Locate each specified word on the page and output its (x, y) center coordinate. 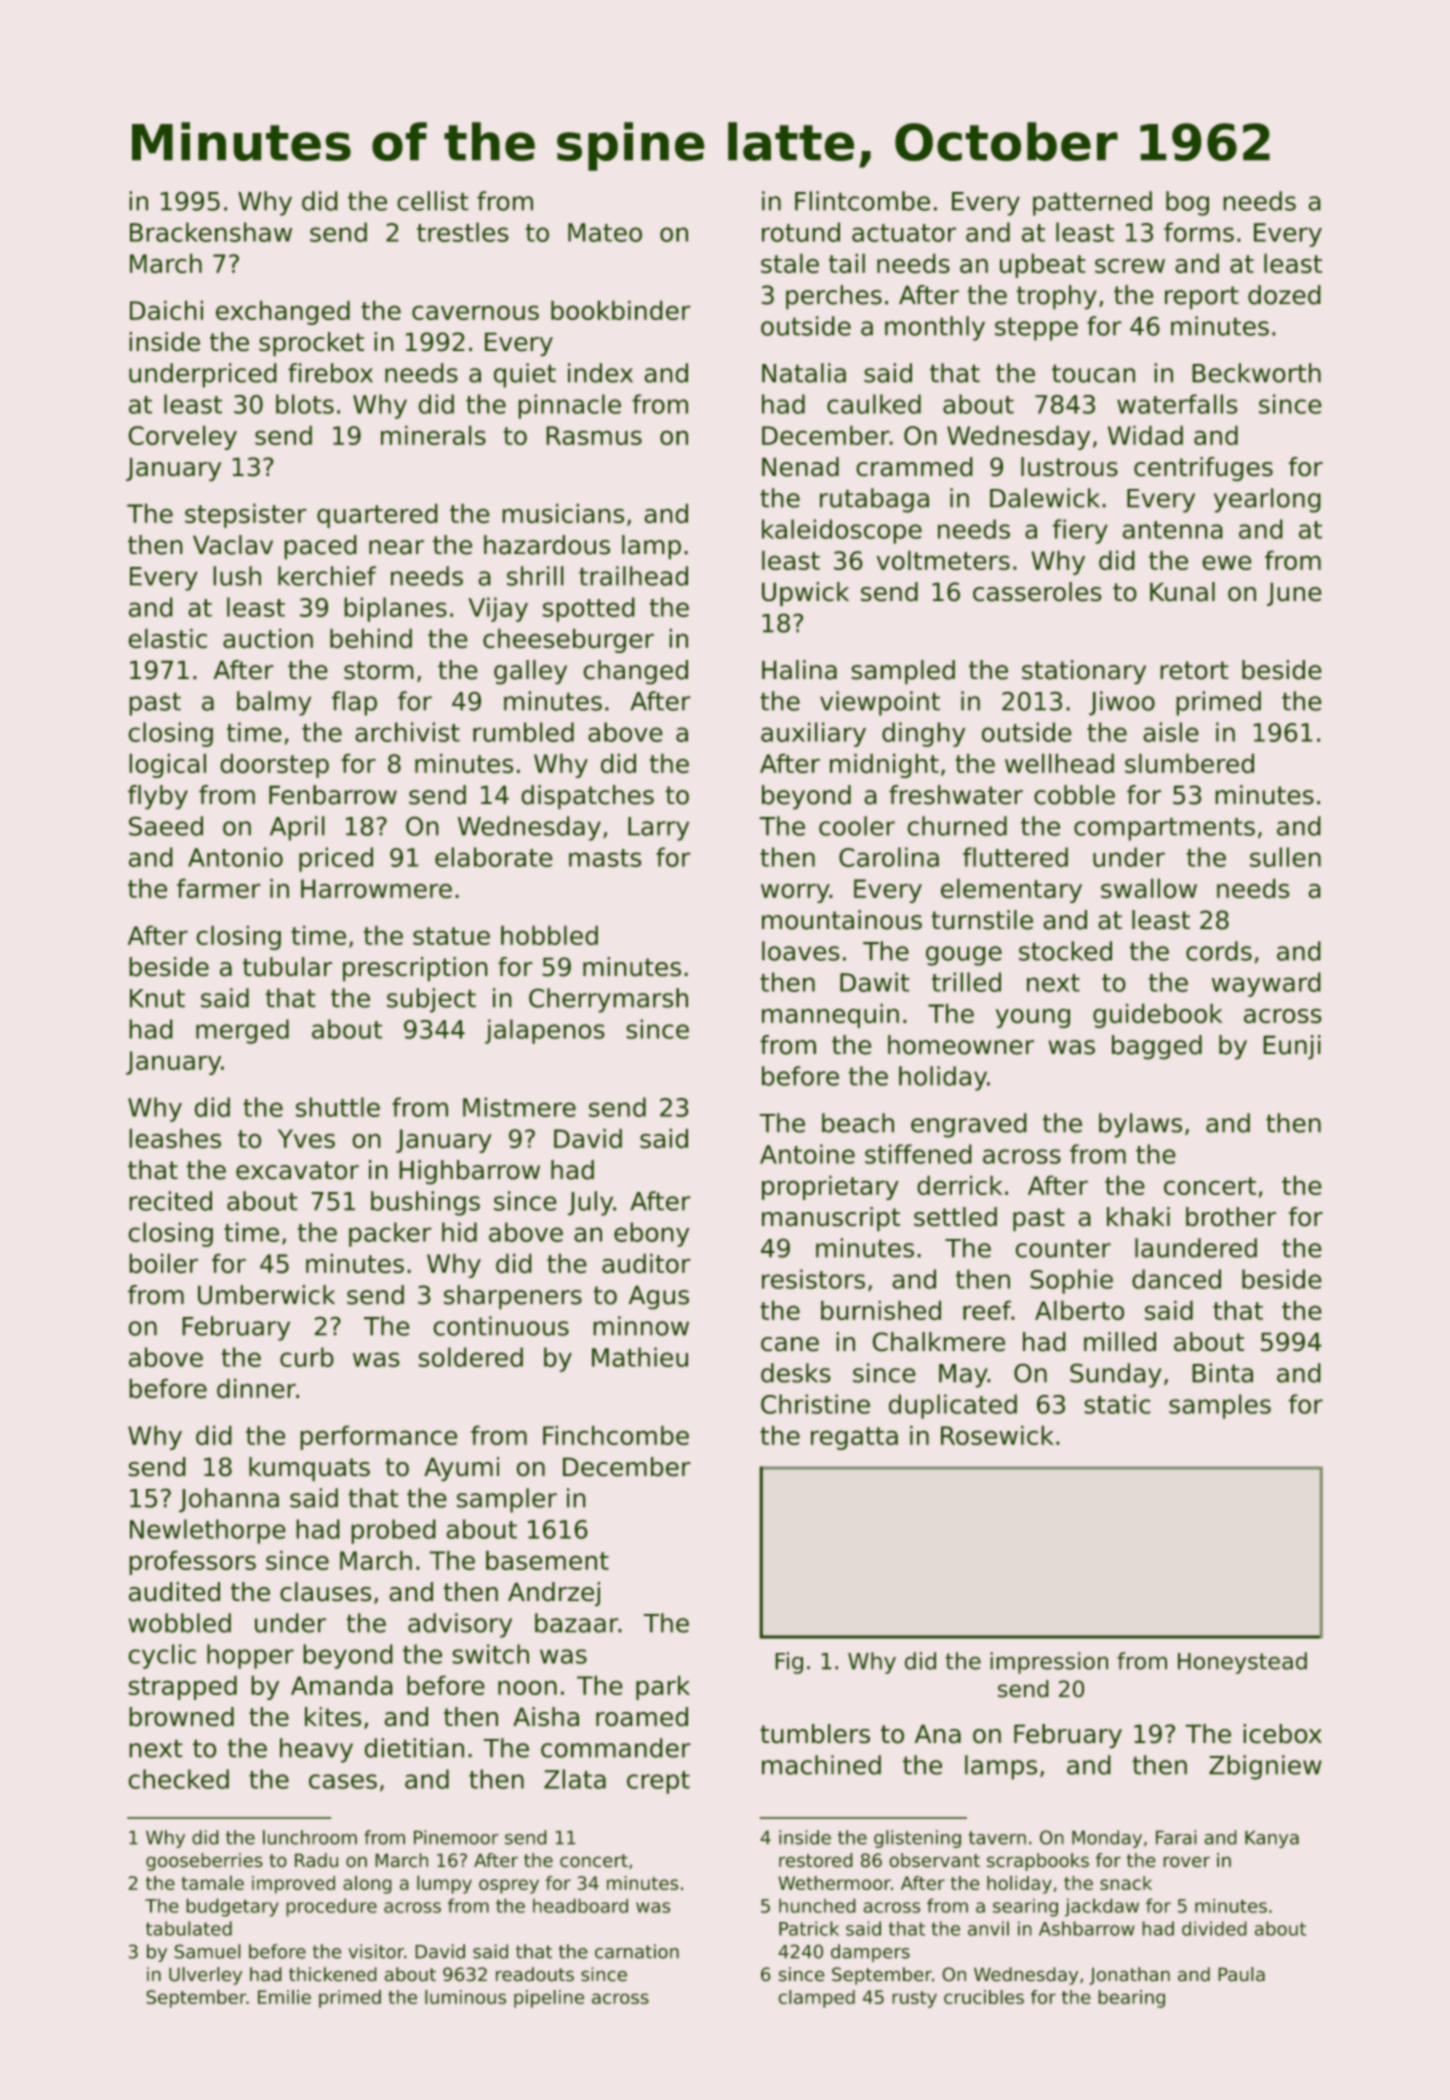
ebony (651, 1234)
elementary (1011, 890)
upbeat (1043, 265)
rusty (914, 1999)
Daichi (166, 310)
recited (170, 1201)
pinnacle (569, 406)
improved (293, 1885)
